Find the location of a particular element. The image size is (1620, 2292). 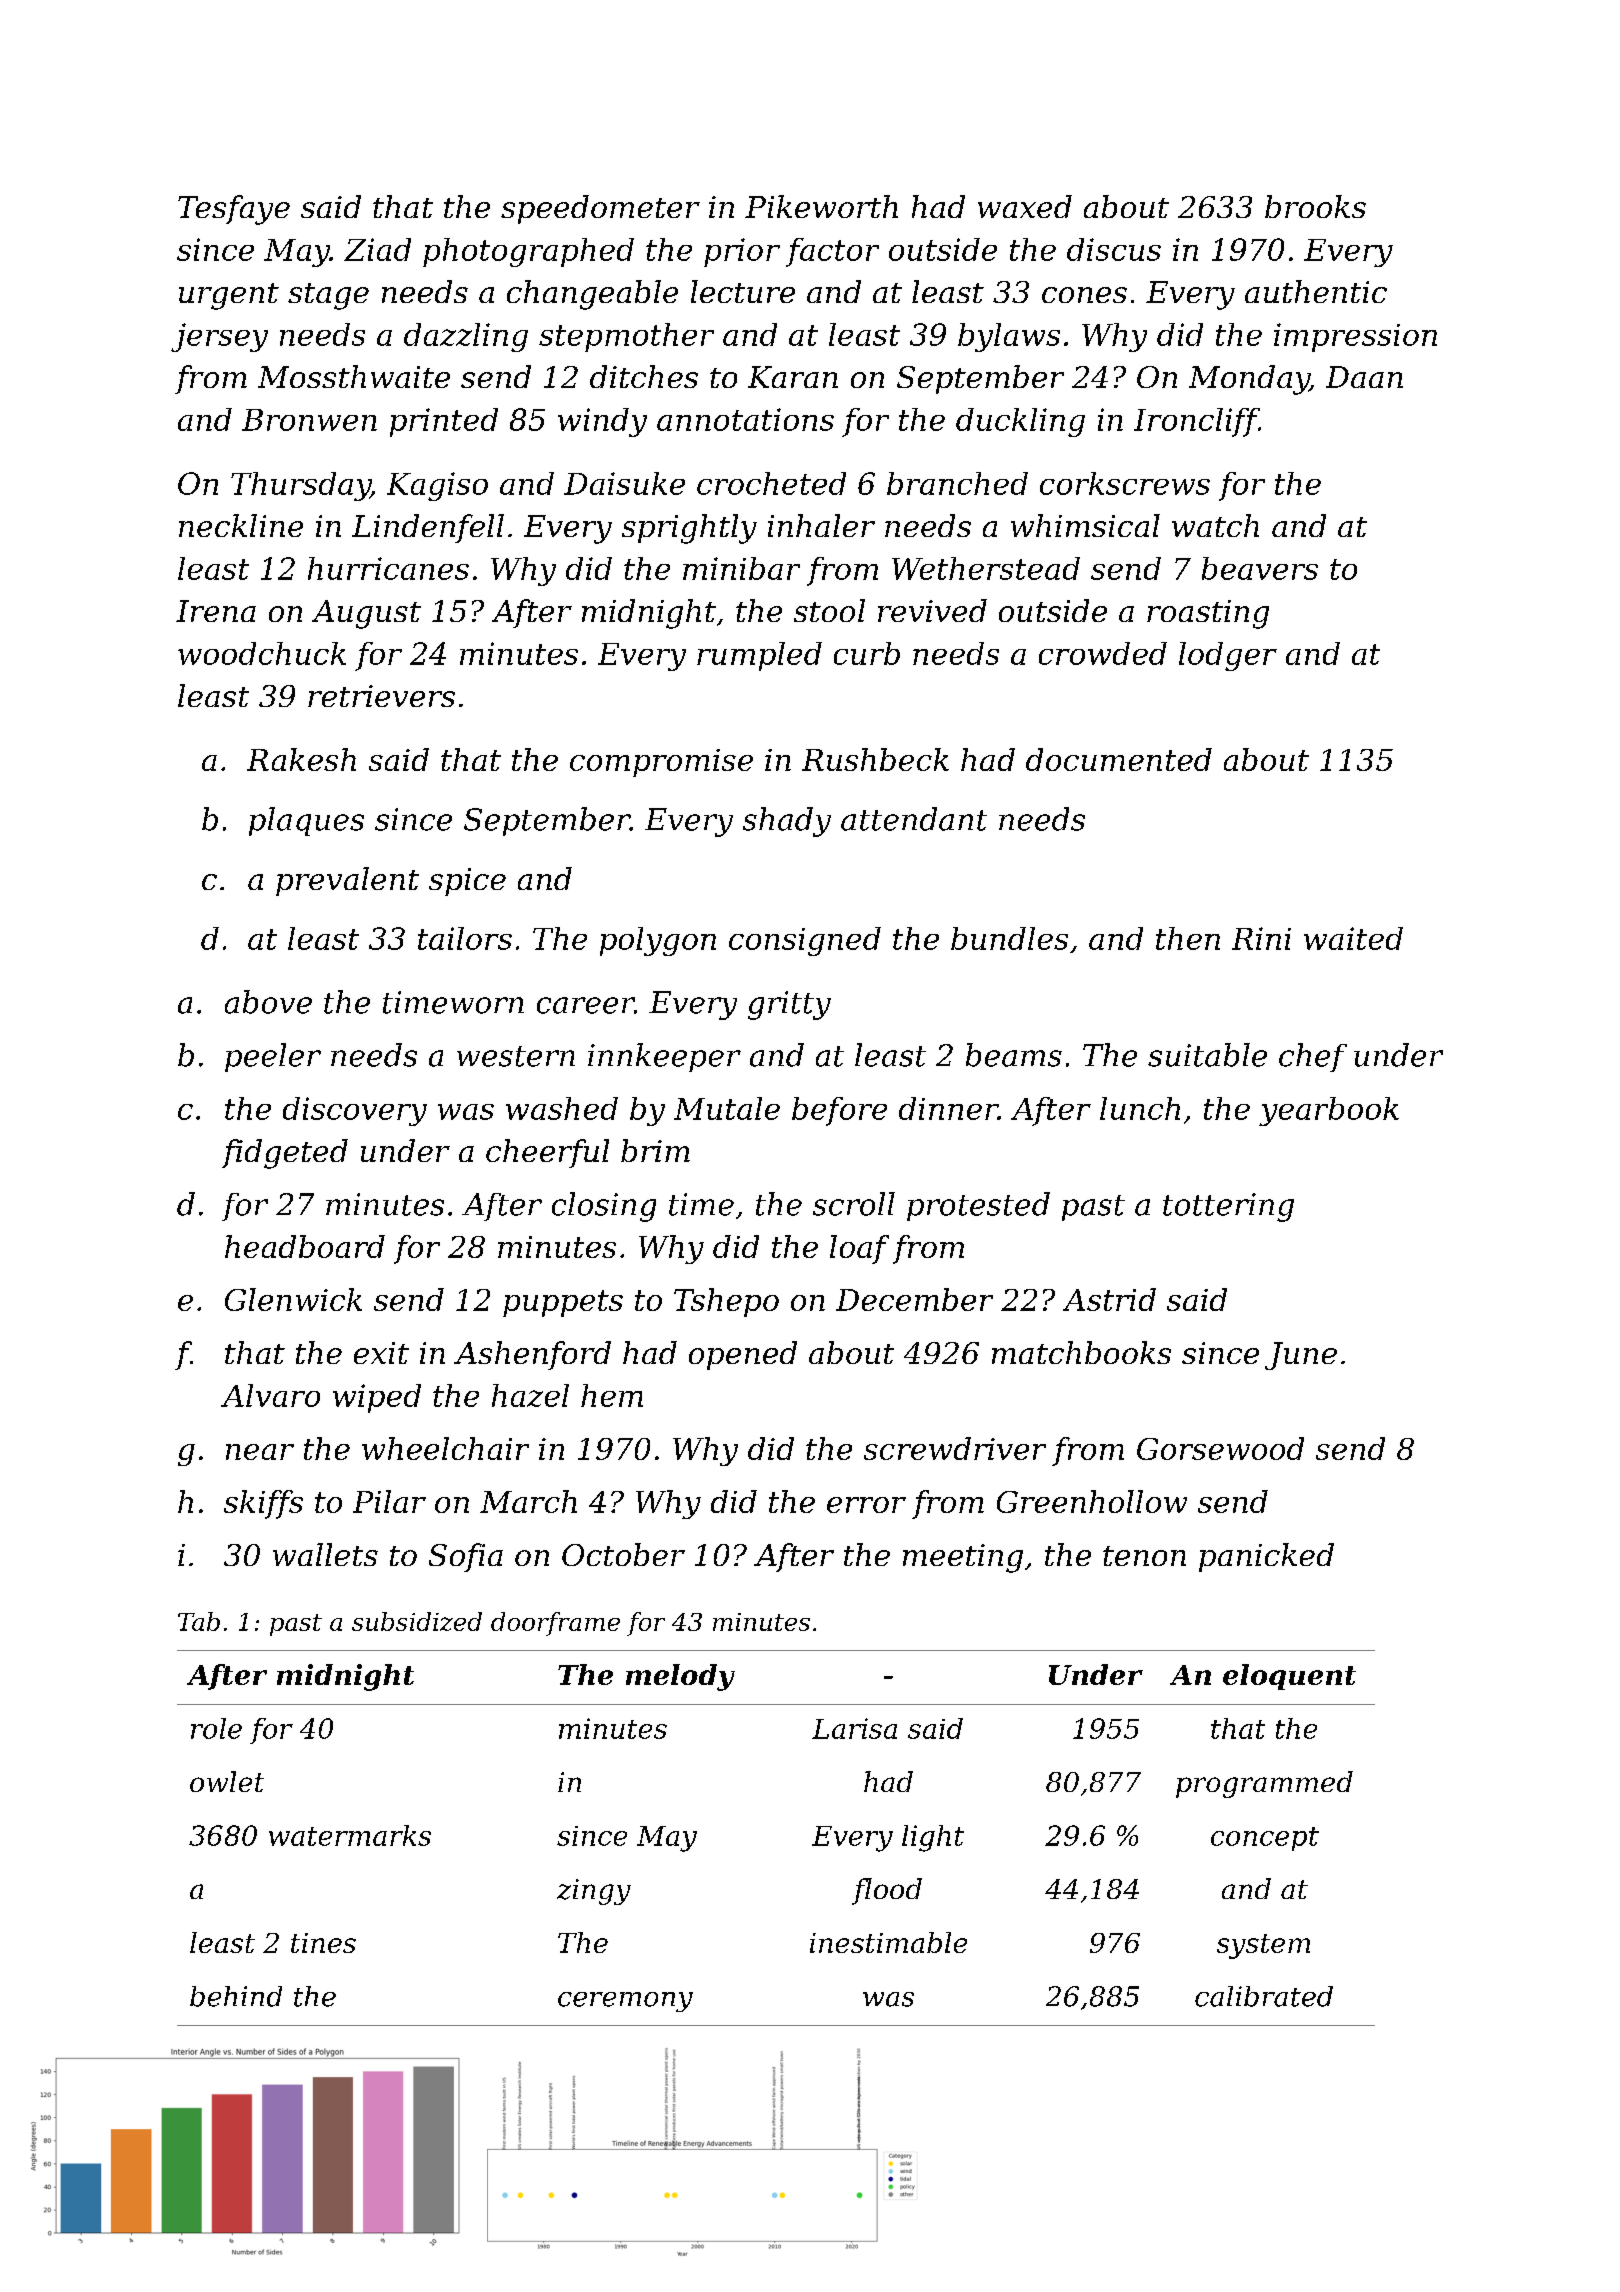

loaf is located at coordinates (859, 1249).
